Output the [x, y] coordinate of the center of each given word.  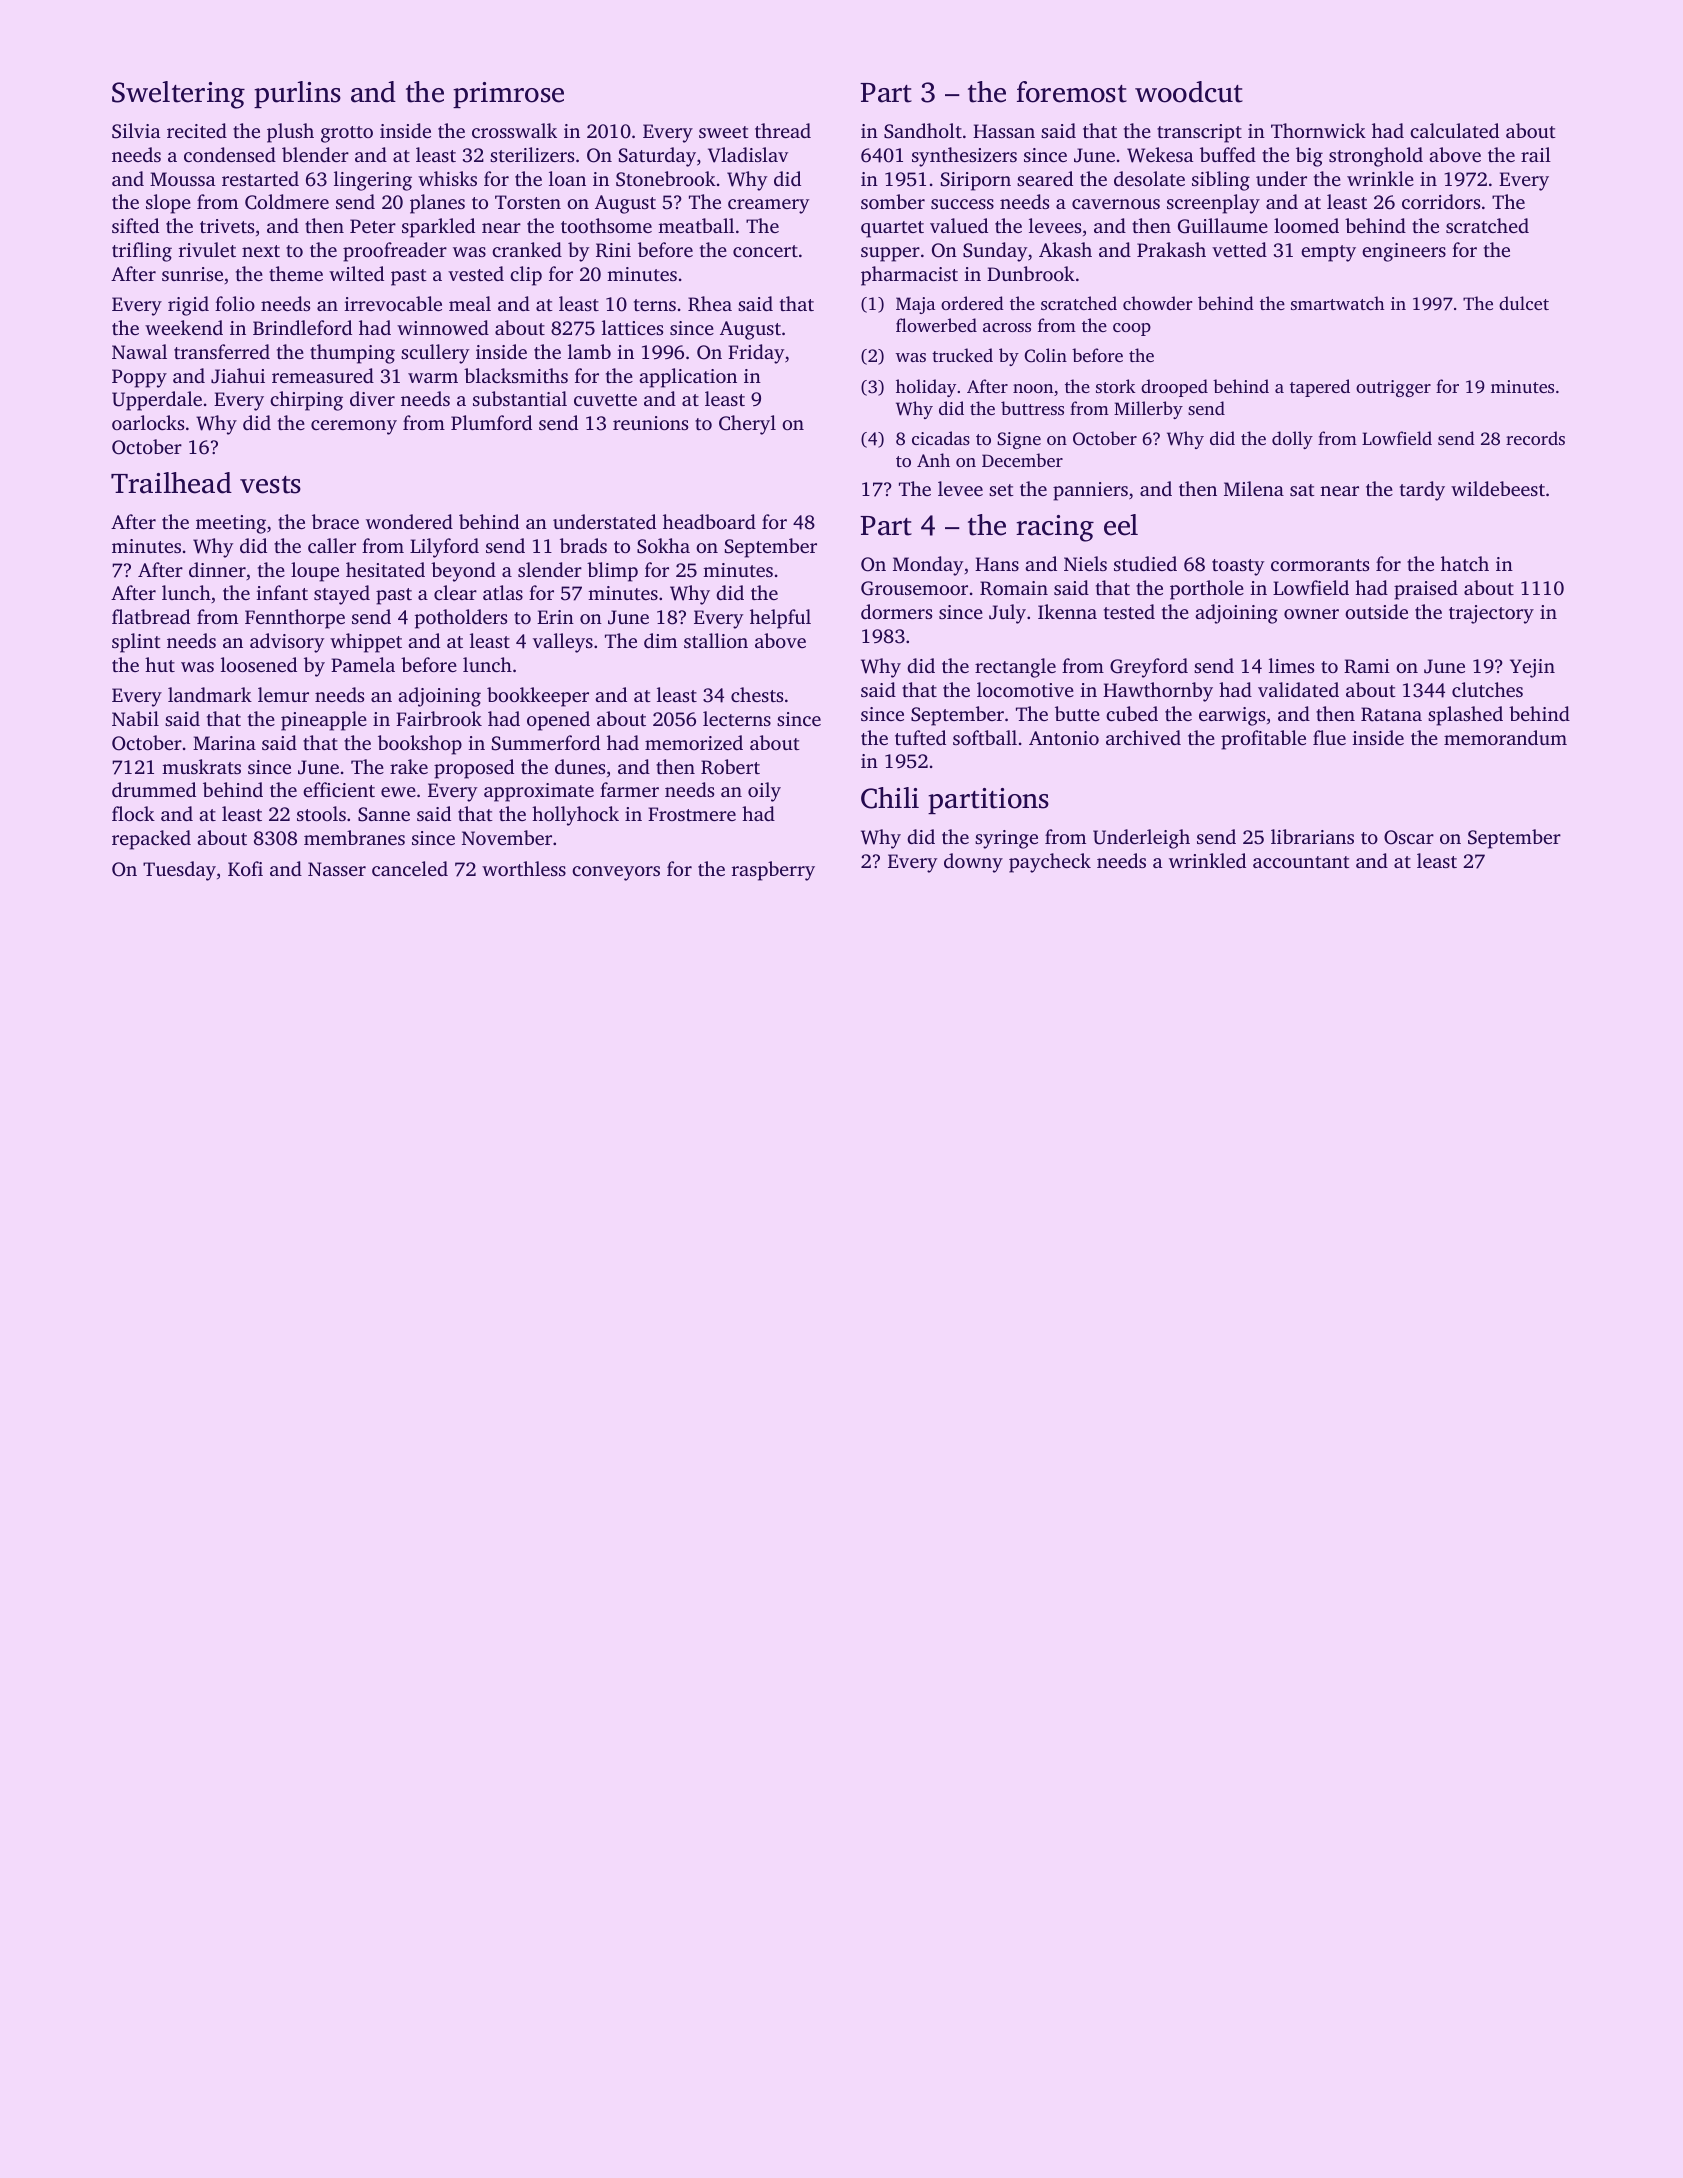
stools [321, 813]
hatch [1465, 563]
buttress [1032, 408]
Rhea [710, 304]
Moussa [183, 179]
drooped [1174, 388]
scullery [435, 354]
